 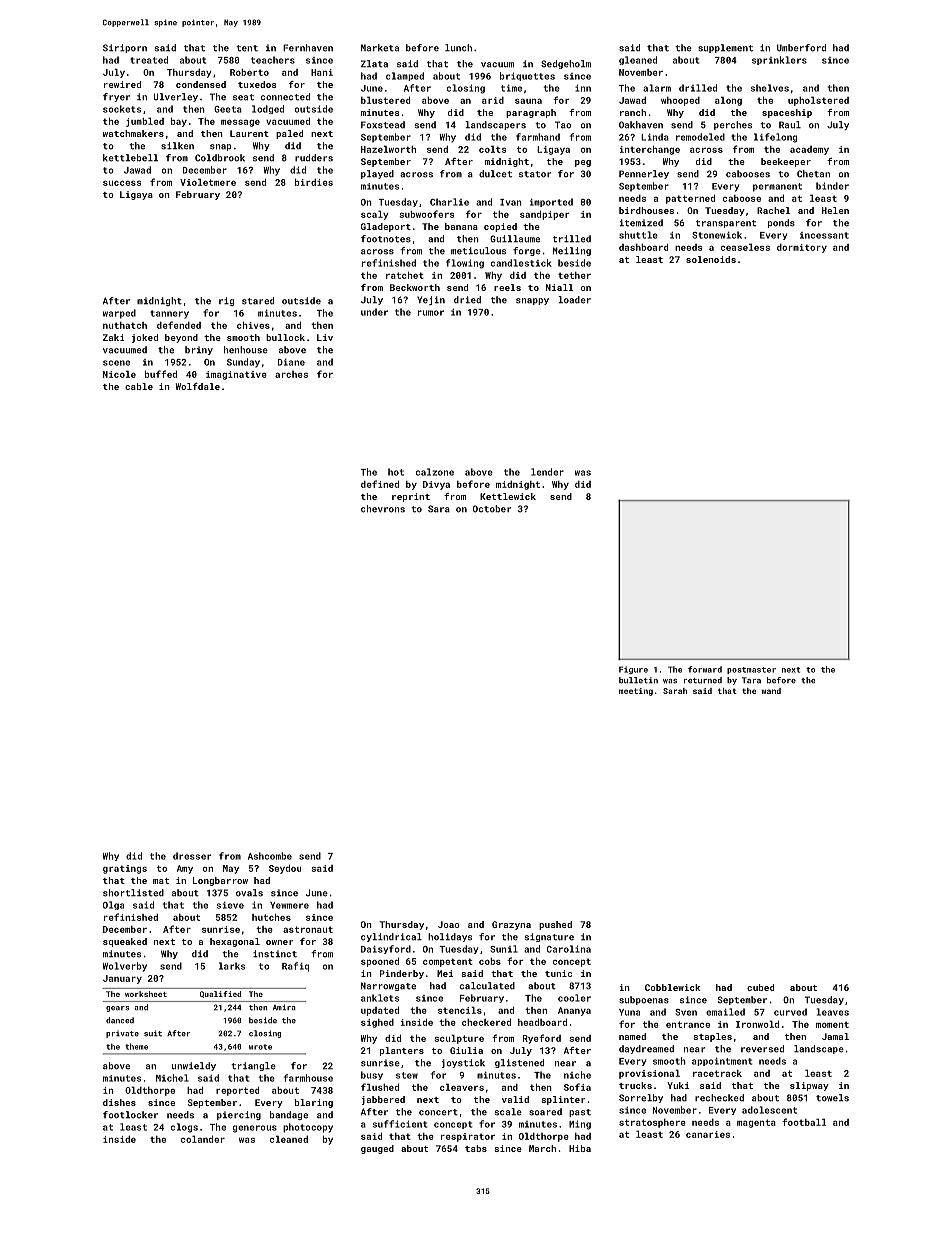 What do you see at coordinates (751, 670) in the screenshot?
I see `postmaster` at bounding box center [751, 670].
